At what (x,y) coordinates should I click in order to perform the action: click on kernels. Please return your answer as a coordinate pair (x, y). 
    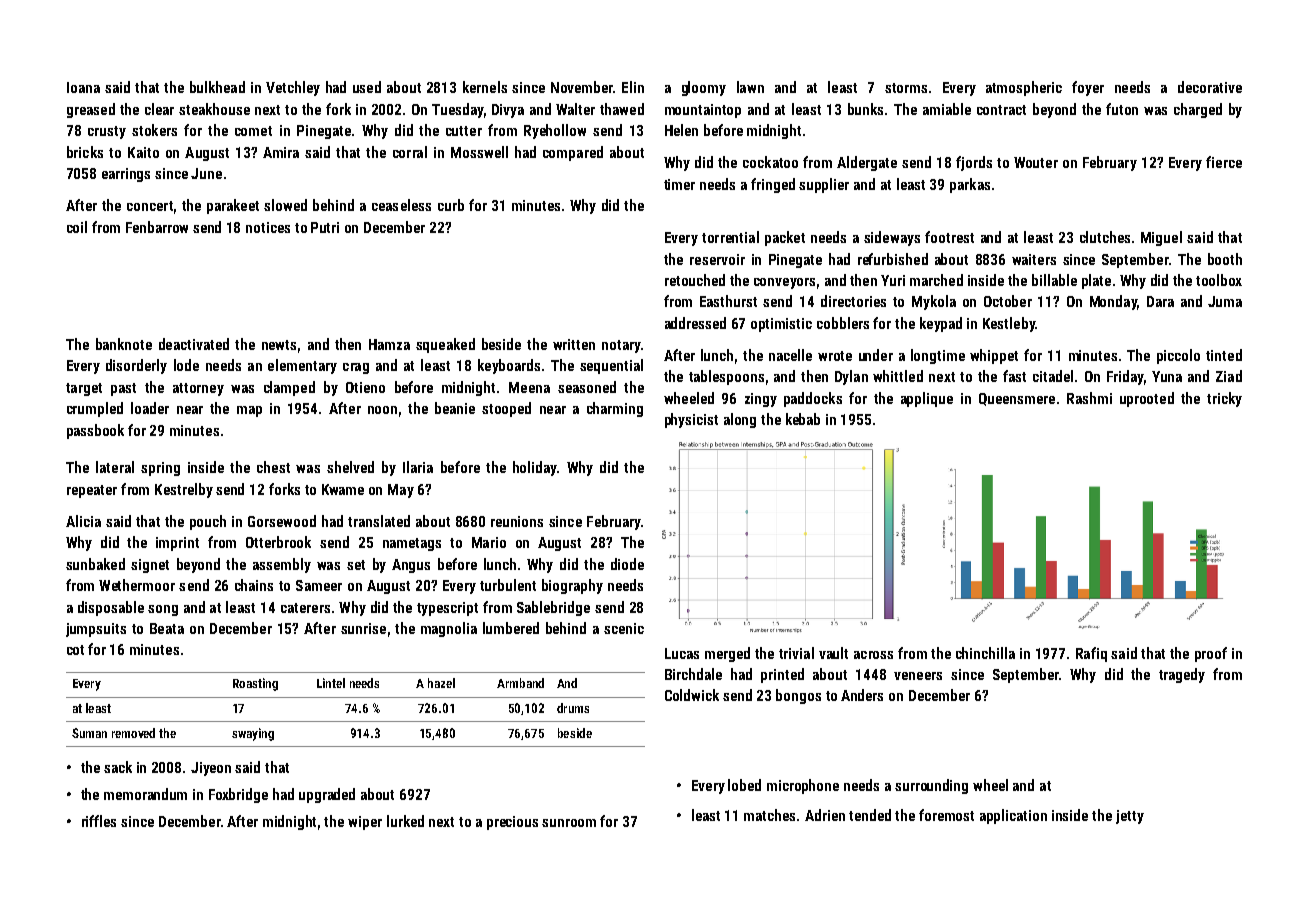
    Looking at the image, I should click on (485, 87).
